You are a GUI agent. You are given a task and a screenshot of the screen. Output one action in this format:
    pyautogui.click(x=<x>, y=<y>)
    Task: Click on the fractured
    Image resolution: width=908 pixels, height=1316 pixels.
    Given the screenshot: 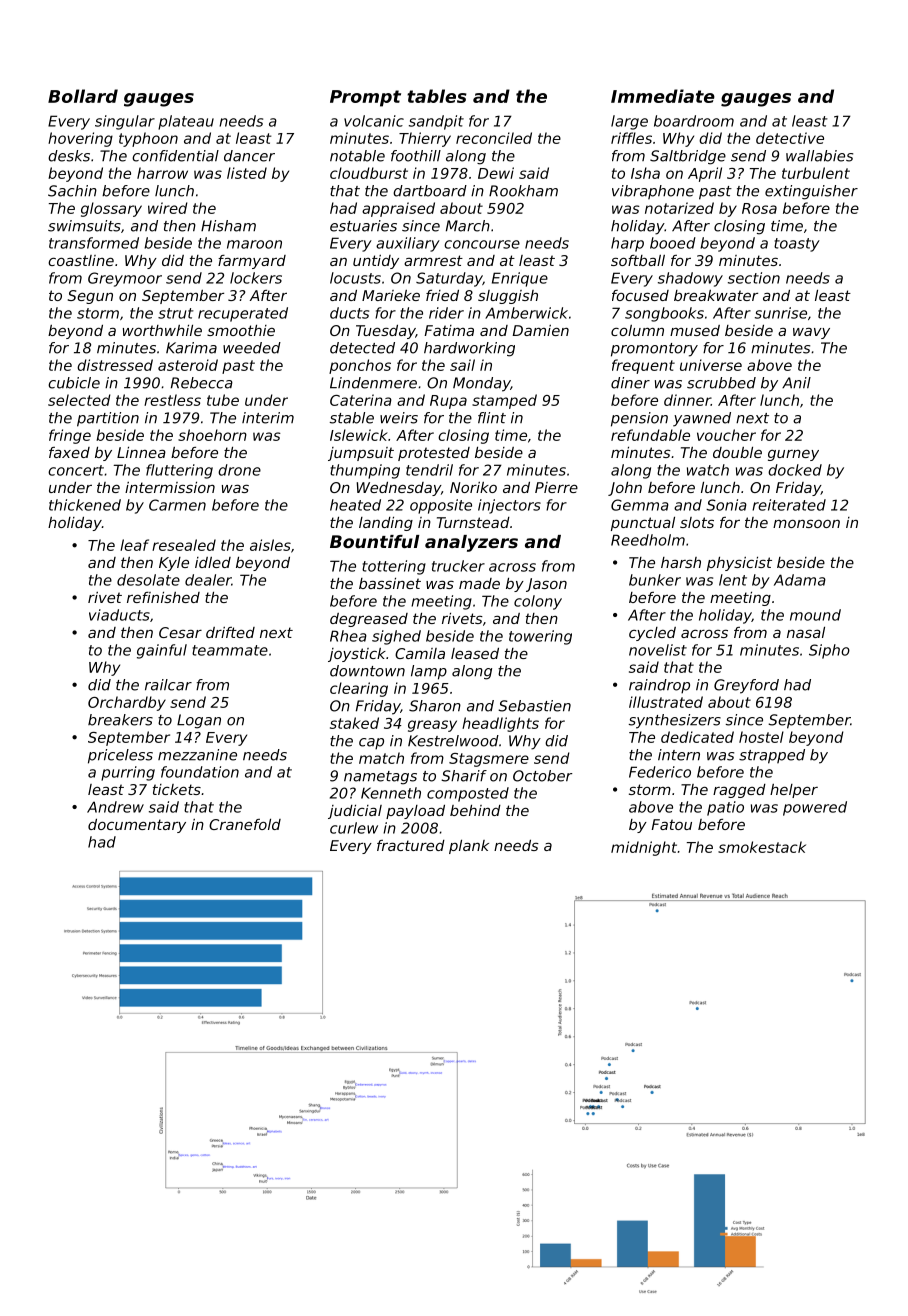 What is the action you would take?
    pyautogui.click(x=411, y=845)
